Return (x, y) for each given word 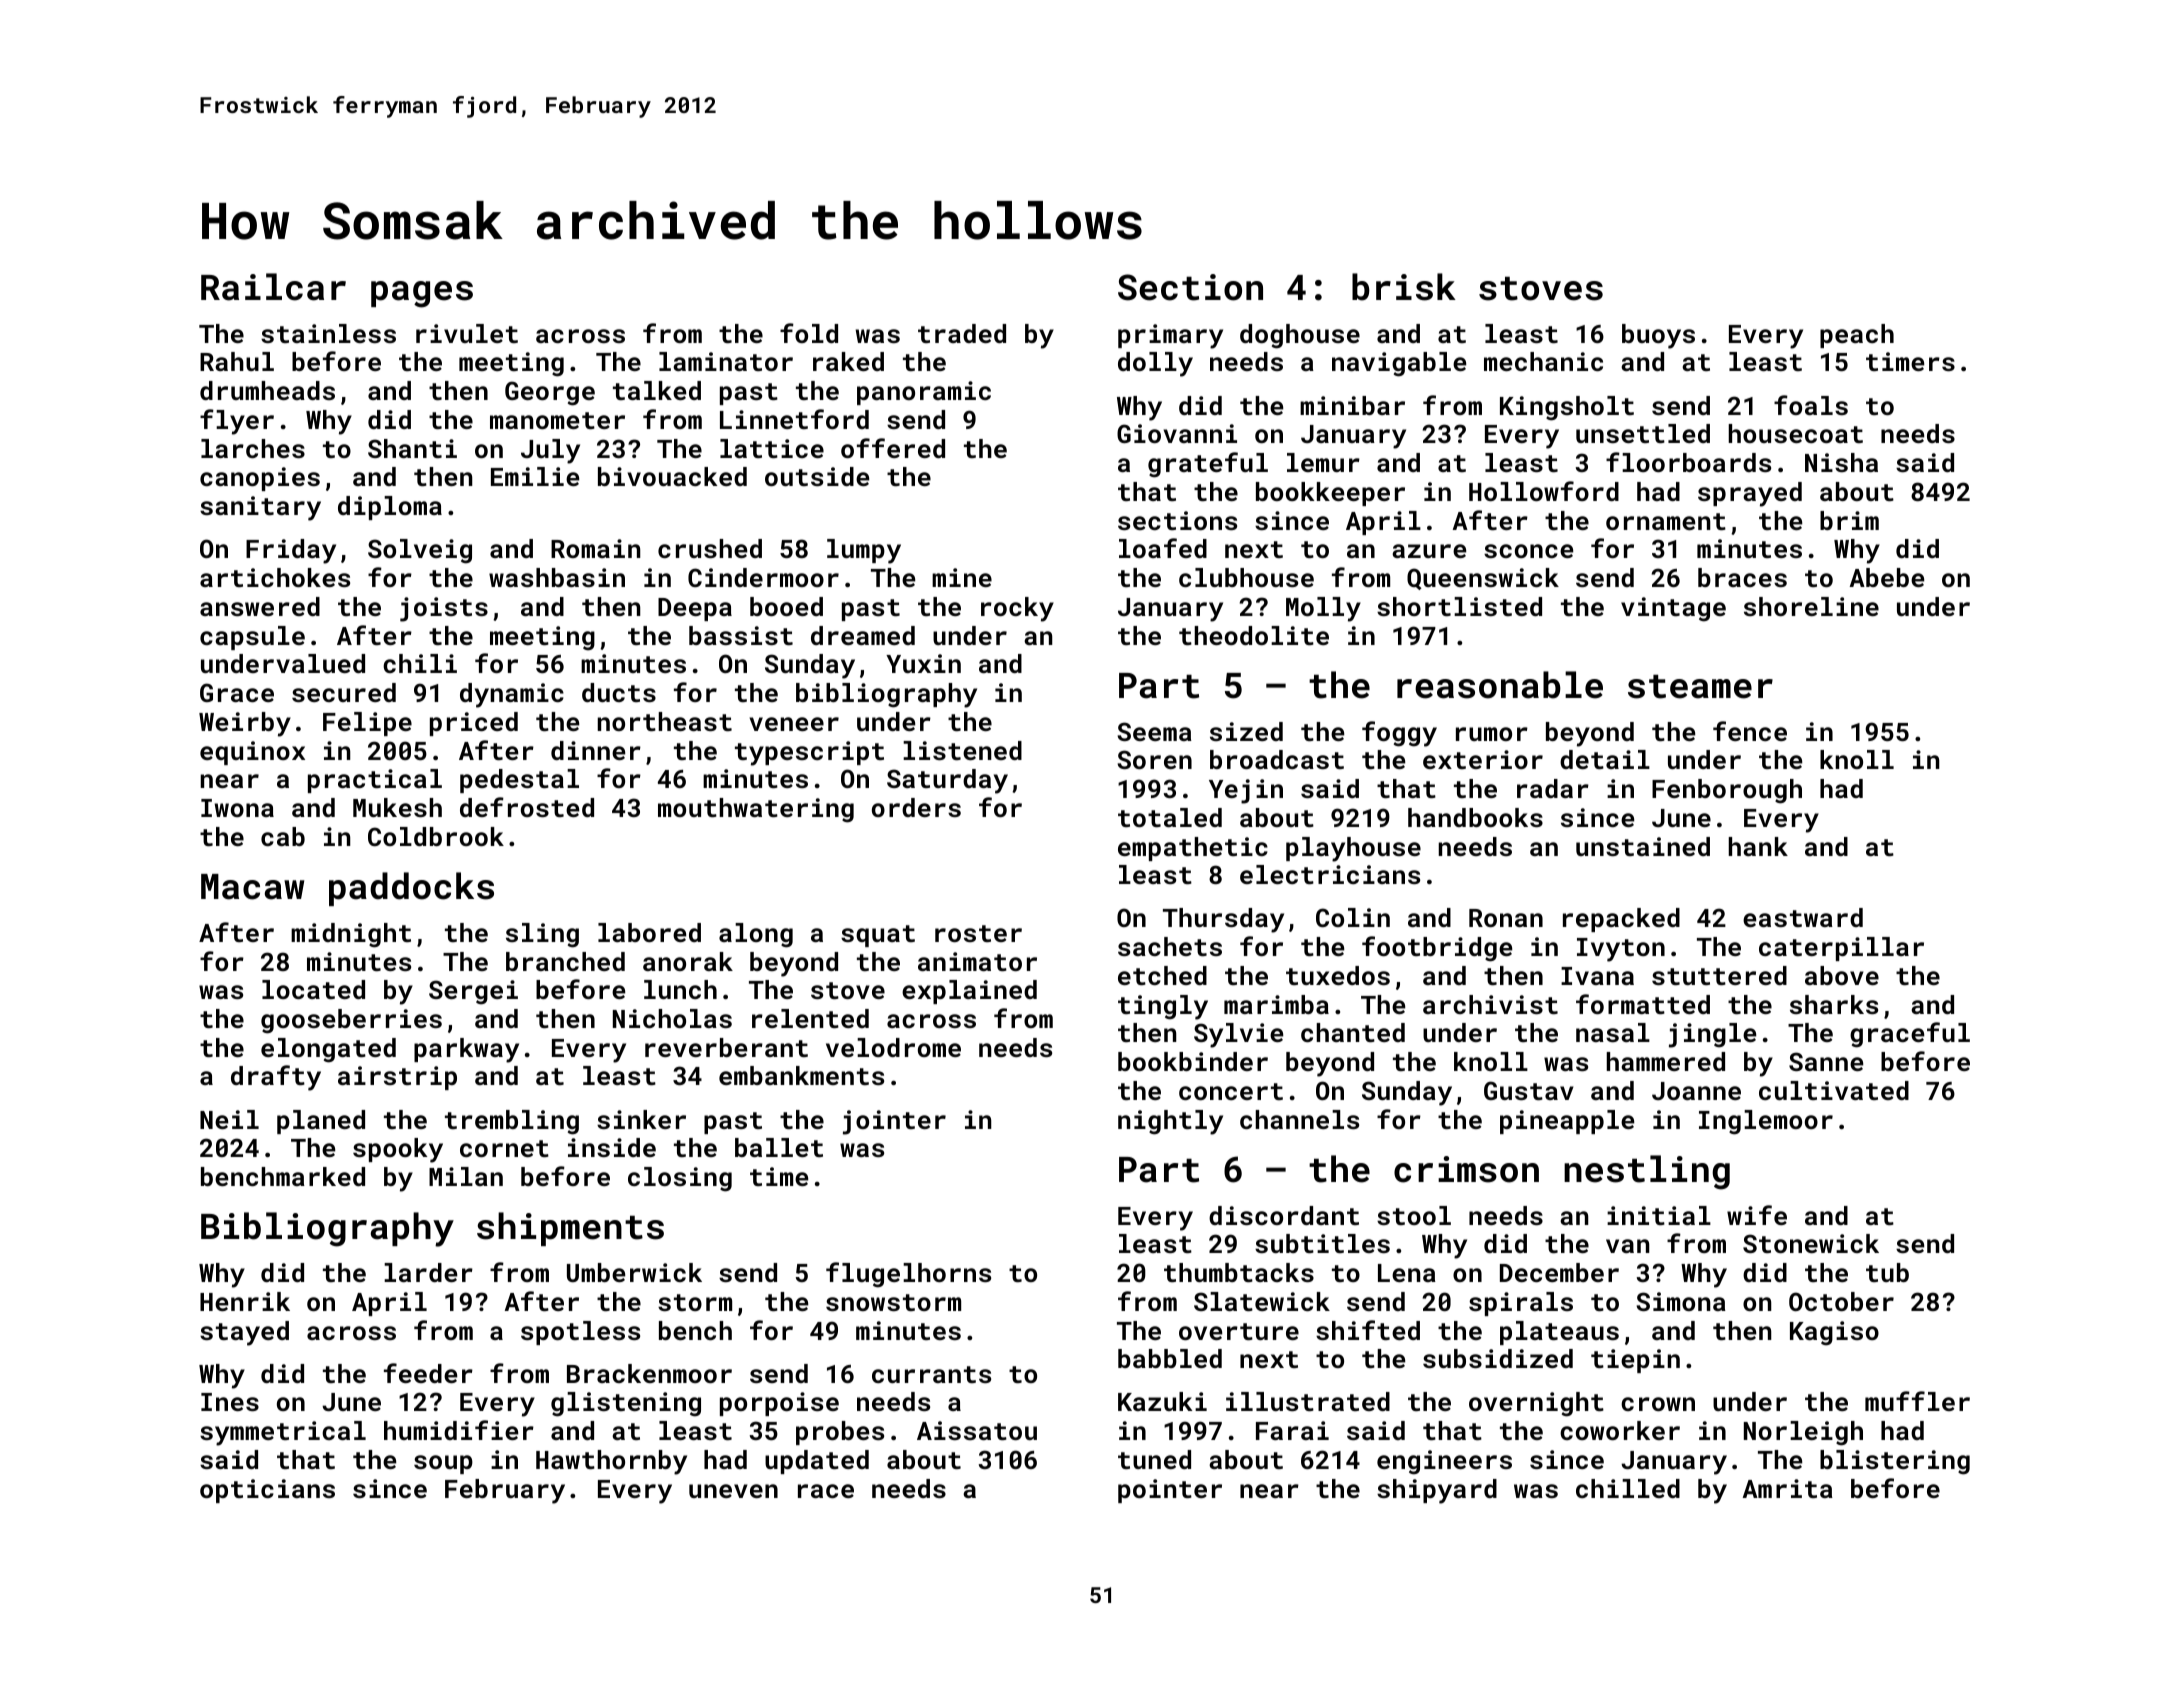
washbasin (557, 577)
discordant (1284, 1215)
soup (443, 1464)
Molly (1323, 609)
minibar (1352, 405)
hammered (1666, 1061)
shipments (570, 1229)
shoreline (1811, 606)
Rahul (237, 361)
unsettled (1643, 433)
